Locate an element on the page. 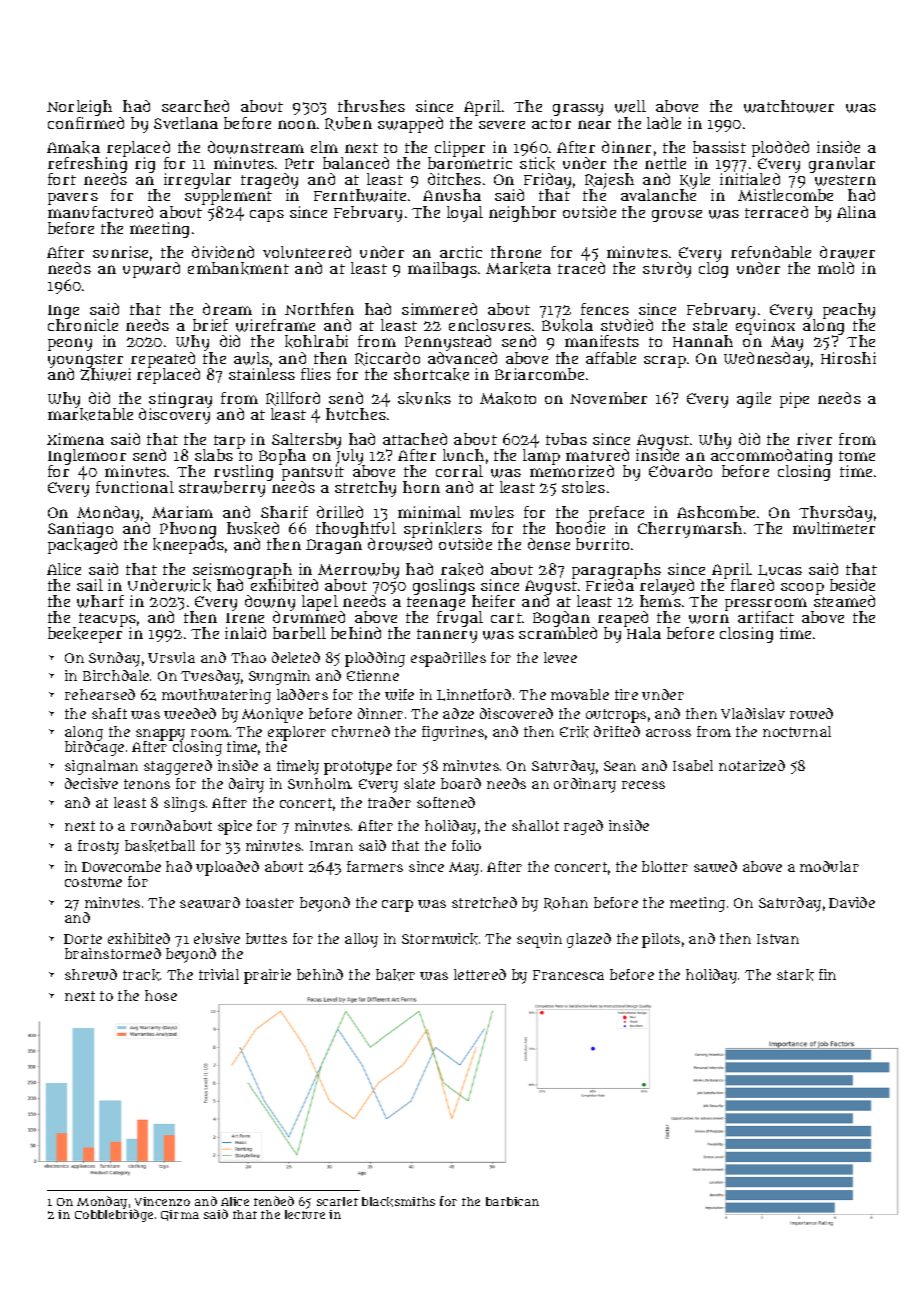  lecture is located at coordinates (305, 1214).
